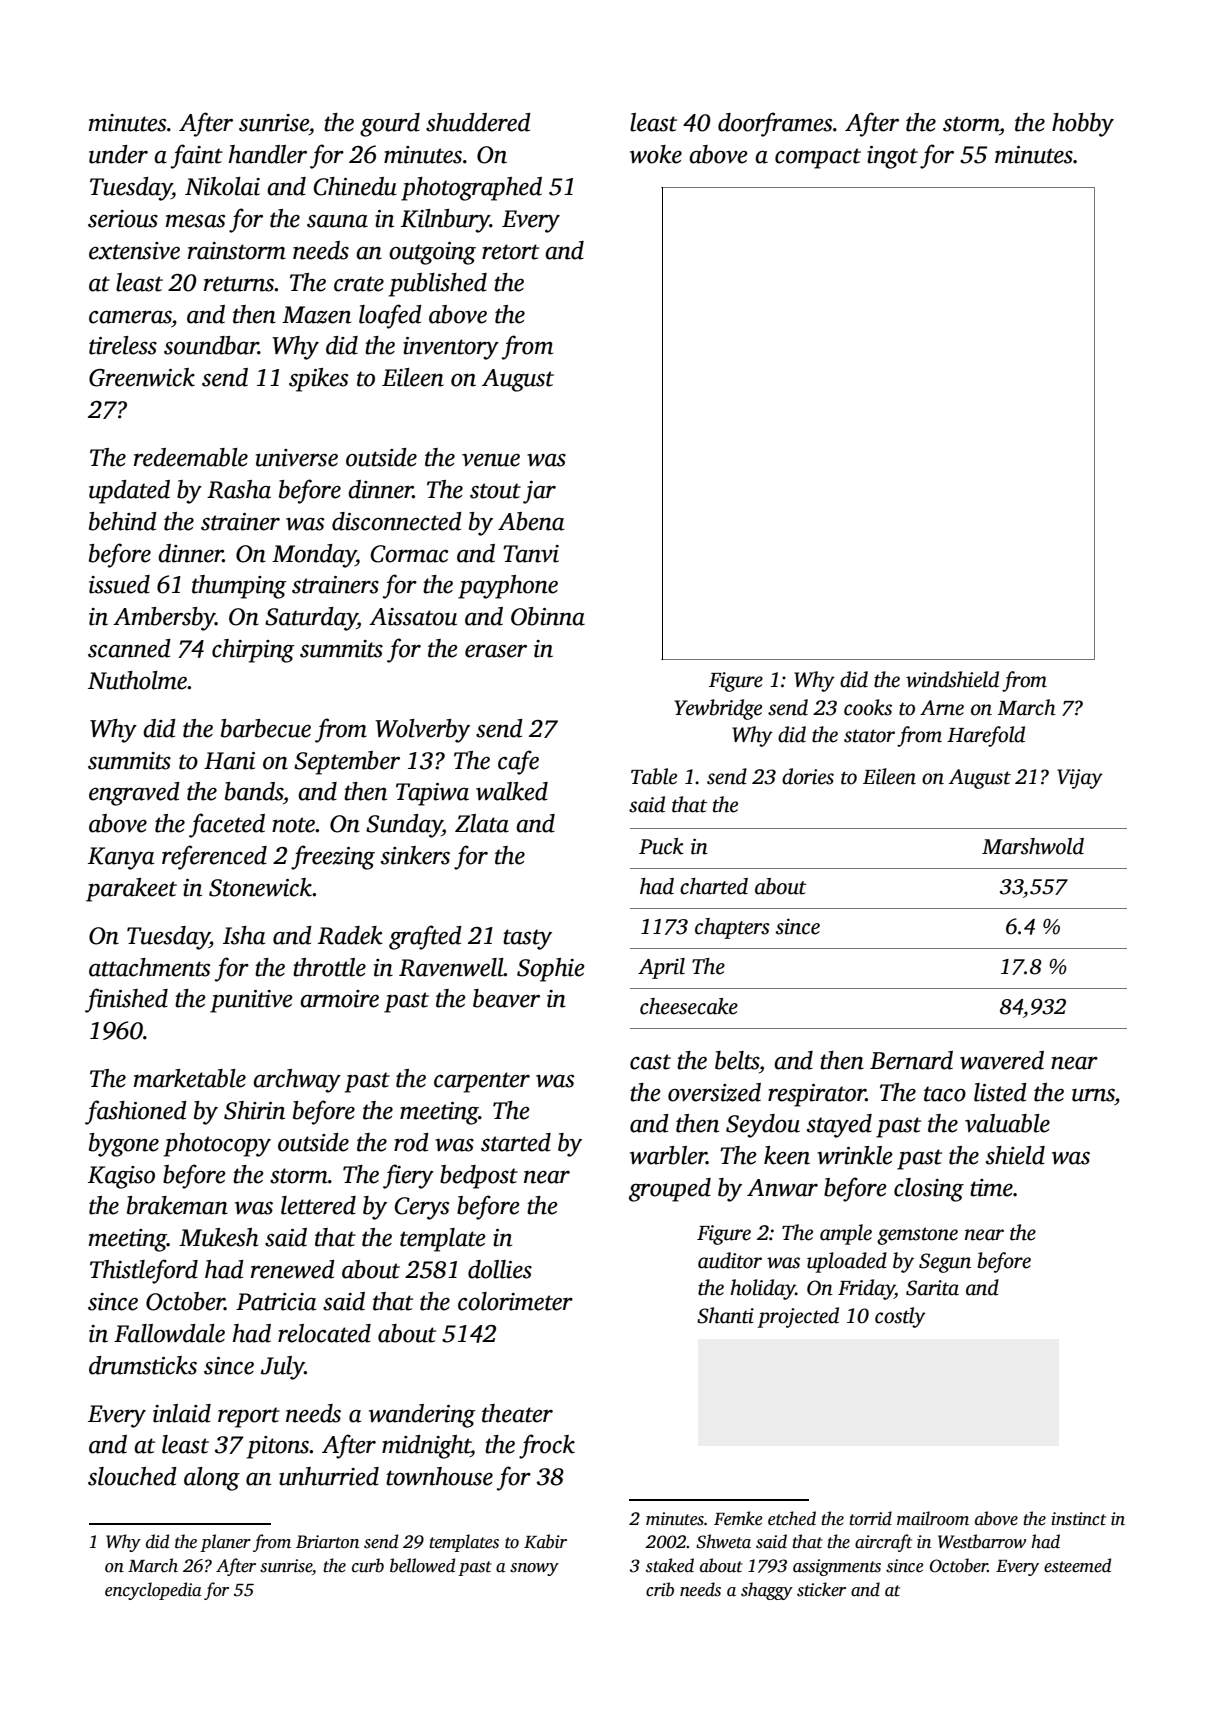  I want to click on Yewbridge, so click(718, 709).
